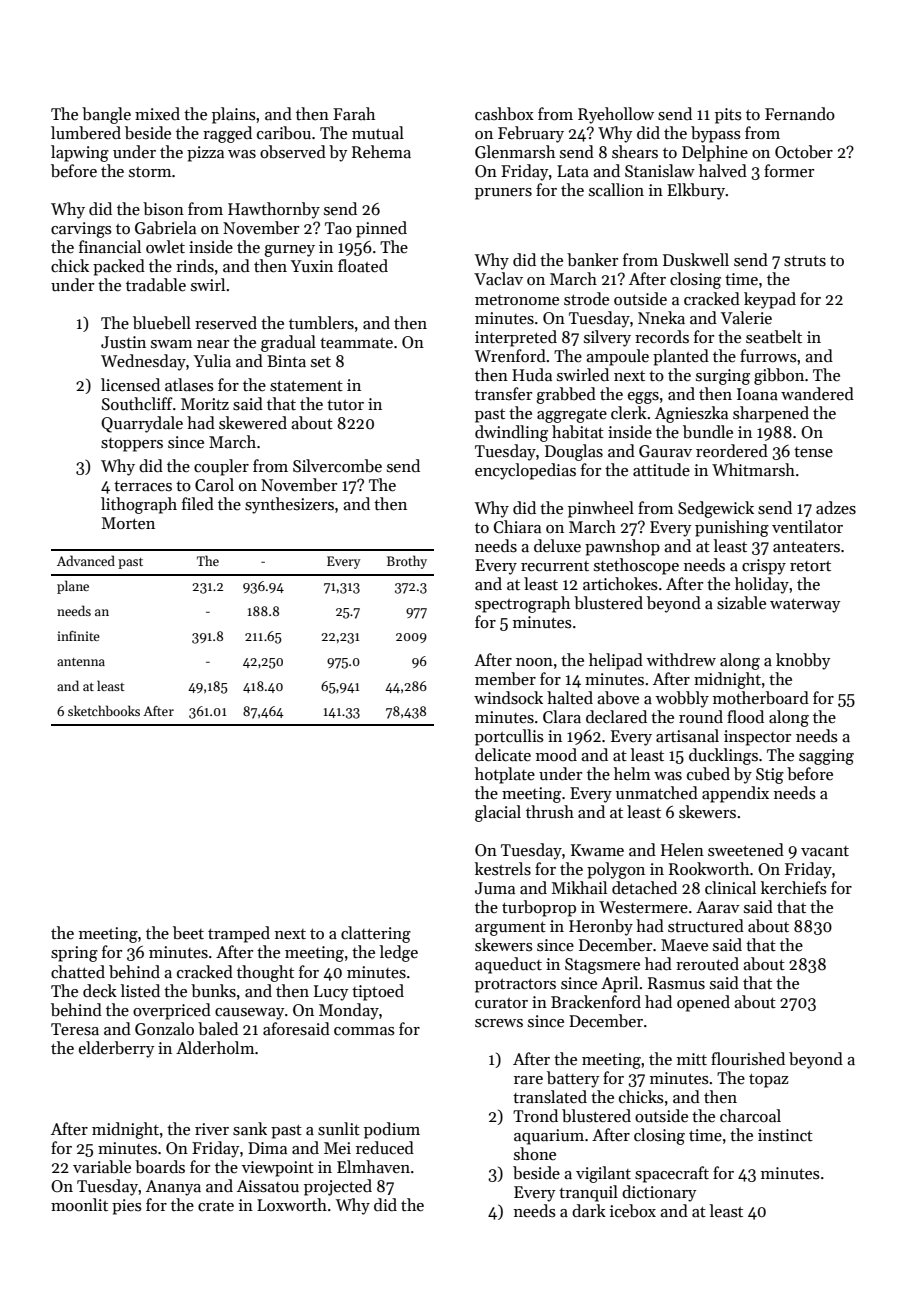  Describe the element at coordinates (130, 385) in the screenshot. I see `licensed` at that location.
